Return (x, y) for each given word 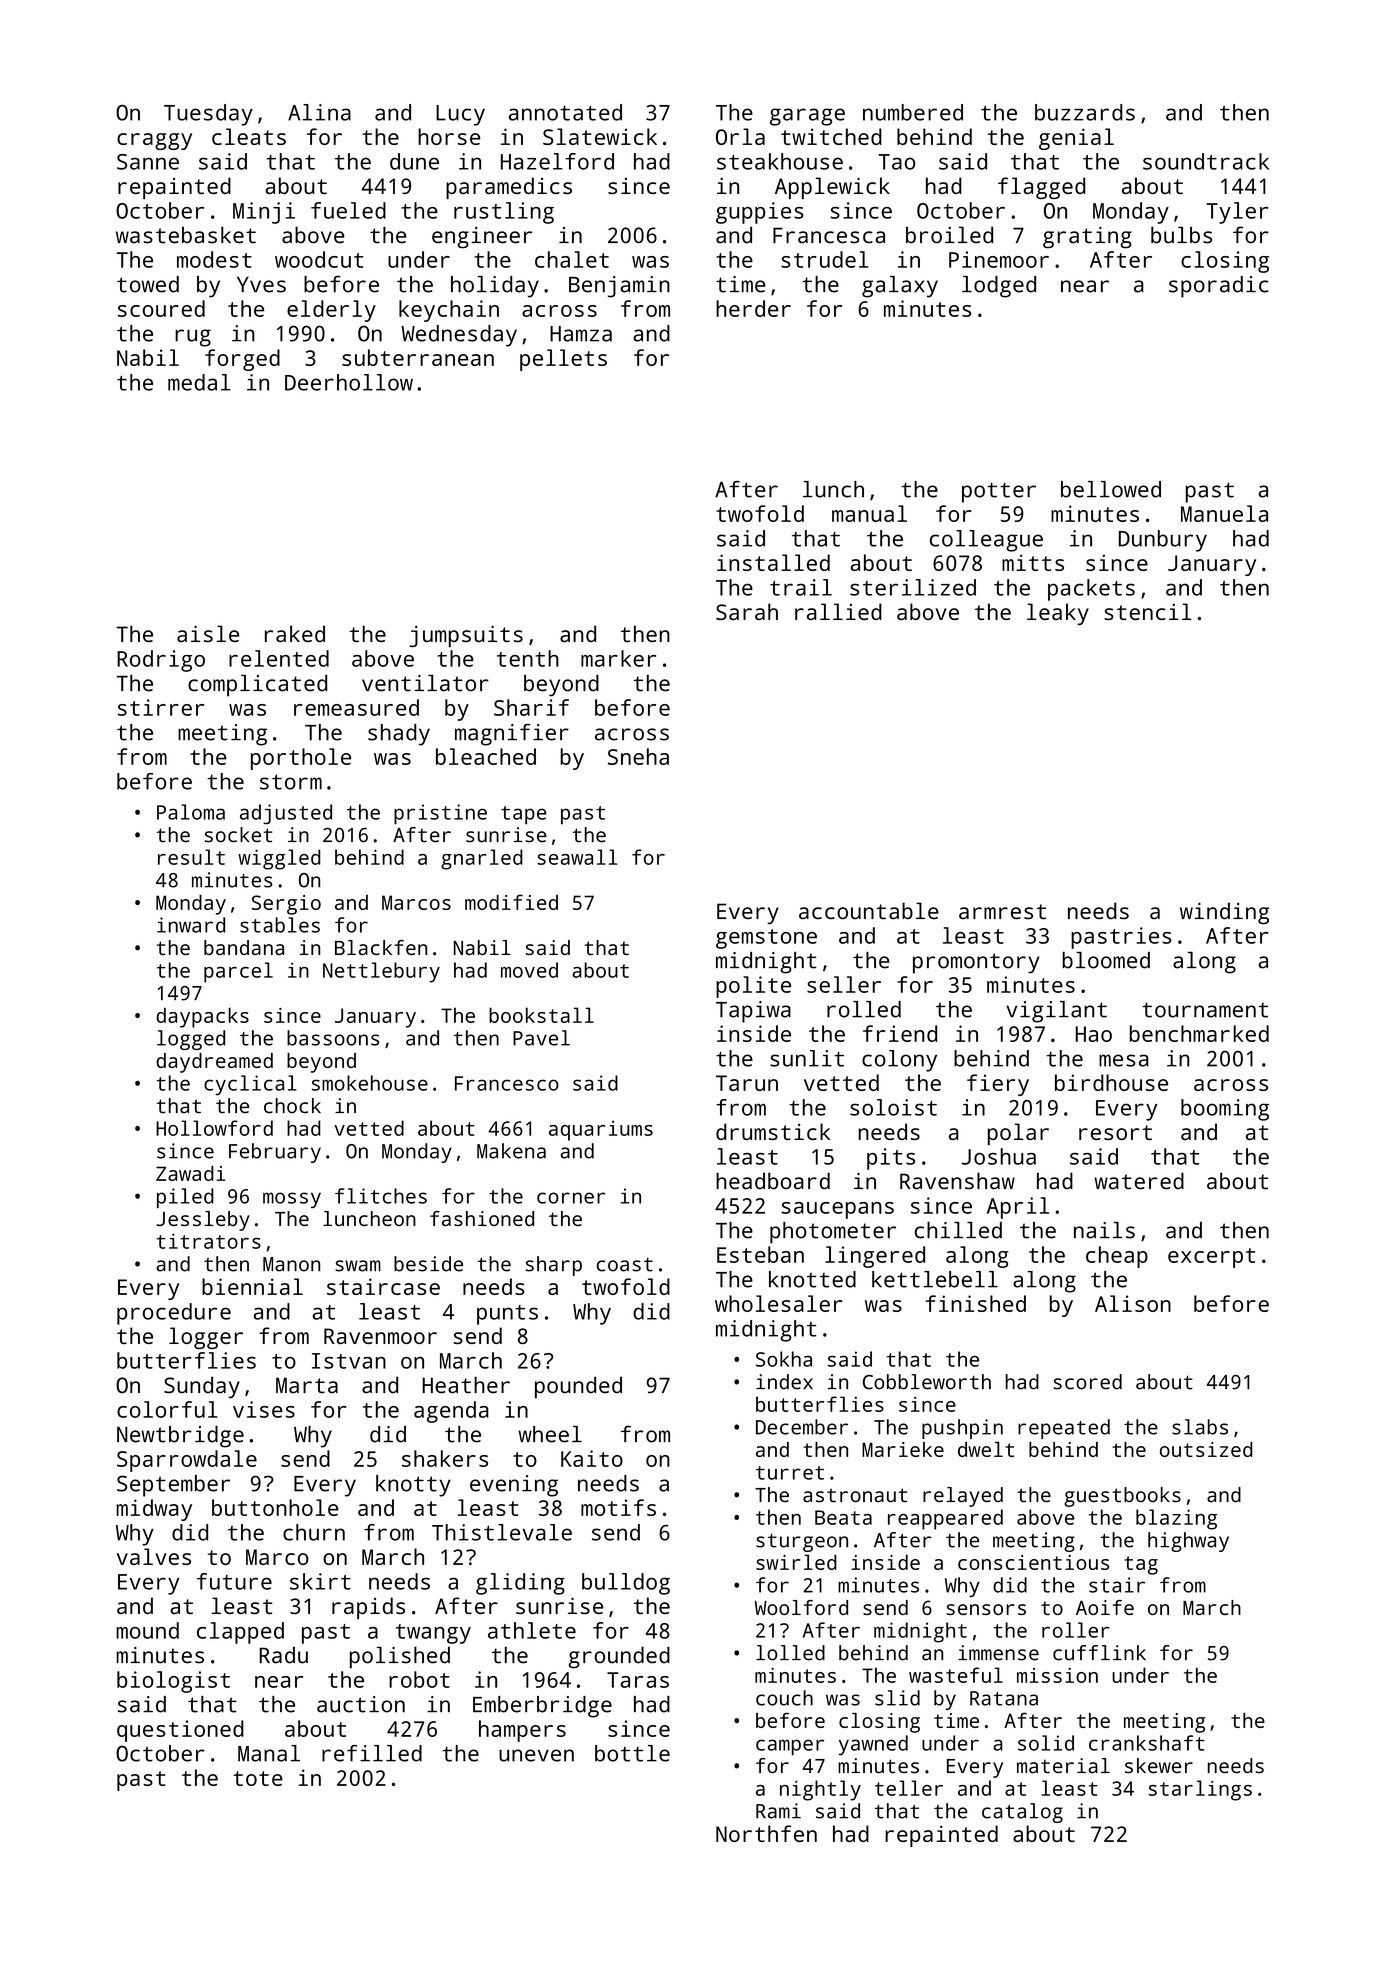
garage (807, 117)
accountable (869, 911)
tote (258, 1778)
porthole (301, 759)
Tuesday (208, 115)
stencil (1148, 611)
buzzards (1085, 112)
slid (897, 1698)
